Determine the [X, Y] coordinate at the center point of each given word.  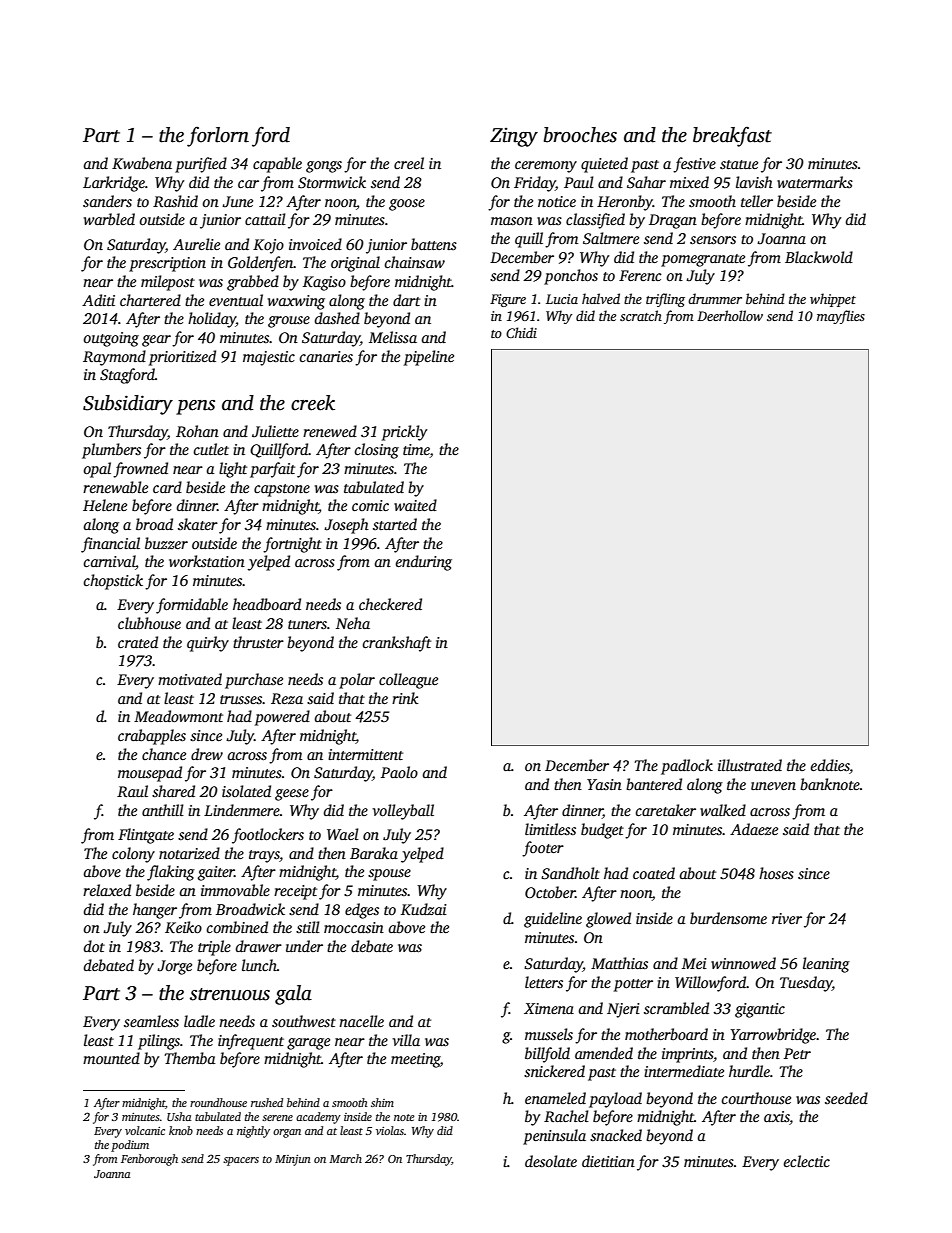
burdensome [728, 918]
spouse [389, 875]
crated [138, 642]
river [787, 918]
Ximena [549, 1008]
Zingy [514, 137]
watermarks [815, 182]
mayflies [841, 317]
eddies [830, 766]
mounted [111, 1058]
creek [313, 403]
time [416, 451]
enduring [424, 563]
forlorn [218, 136]
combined [237, 927]
